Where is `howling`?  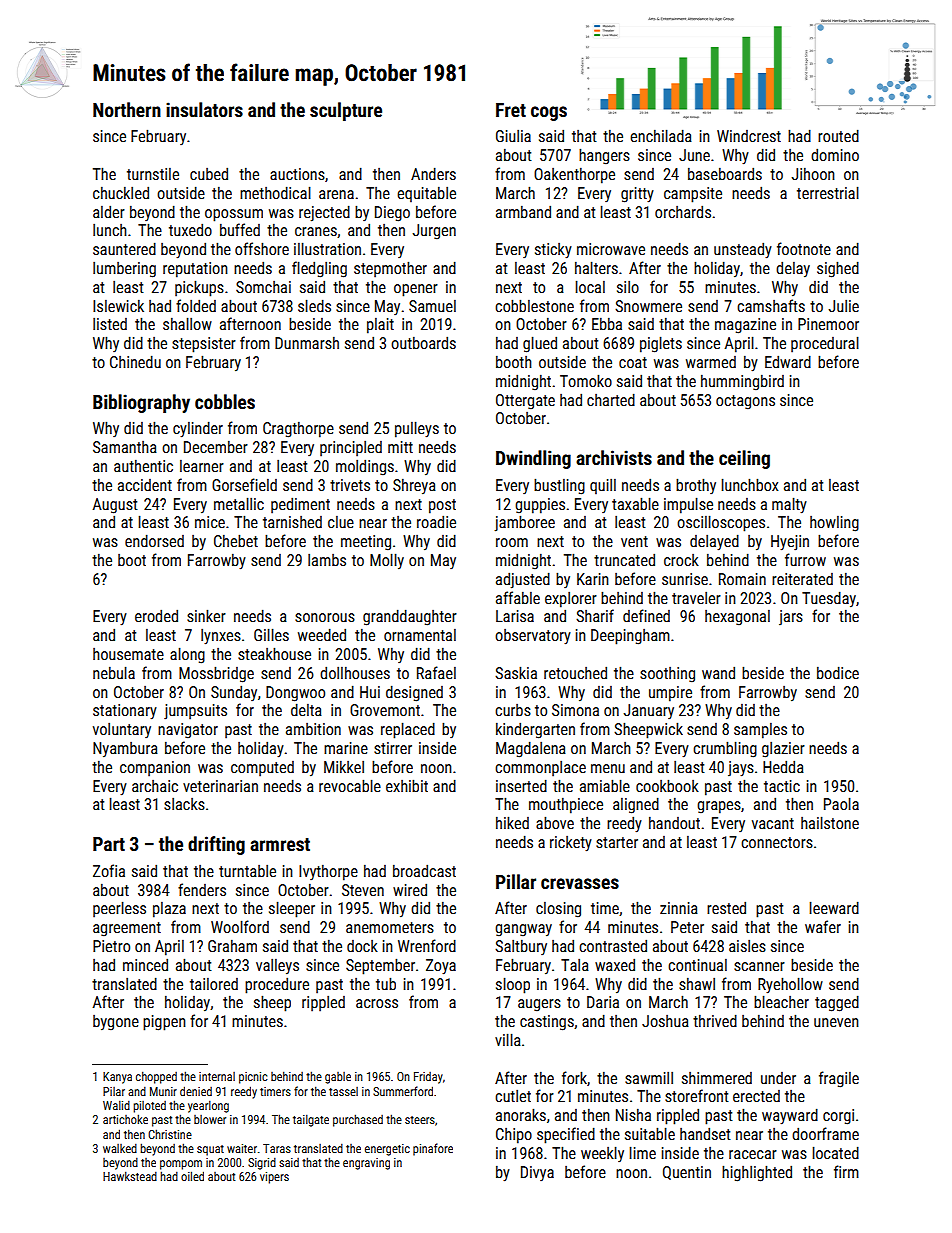
howling is located at coordinates (834, 524).
